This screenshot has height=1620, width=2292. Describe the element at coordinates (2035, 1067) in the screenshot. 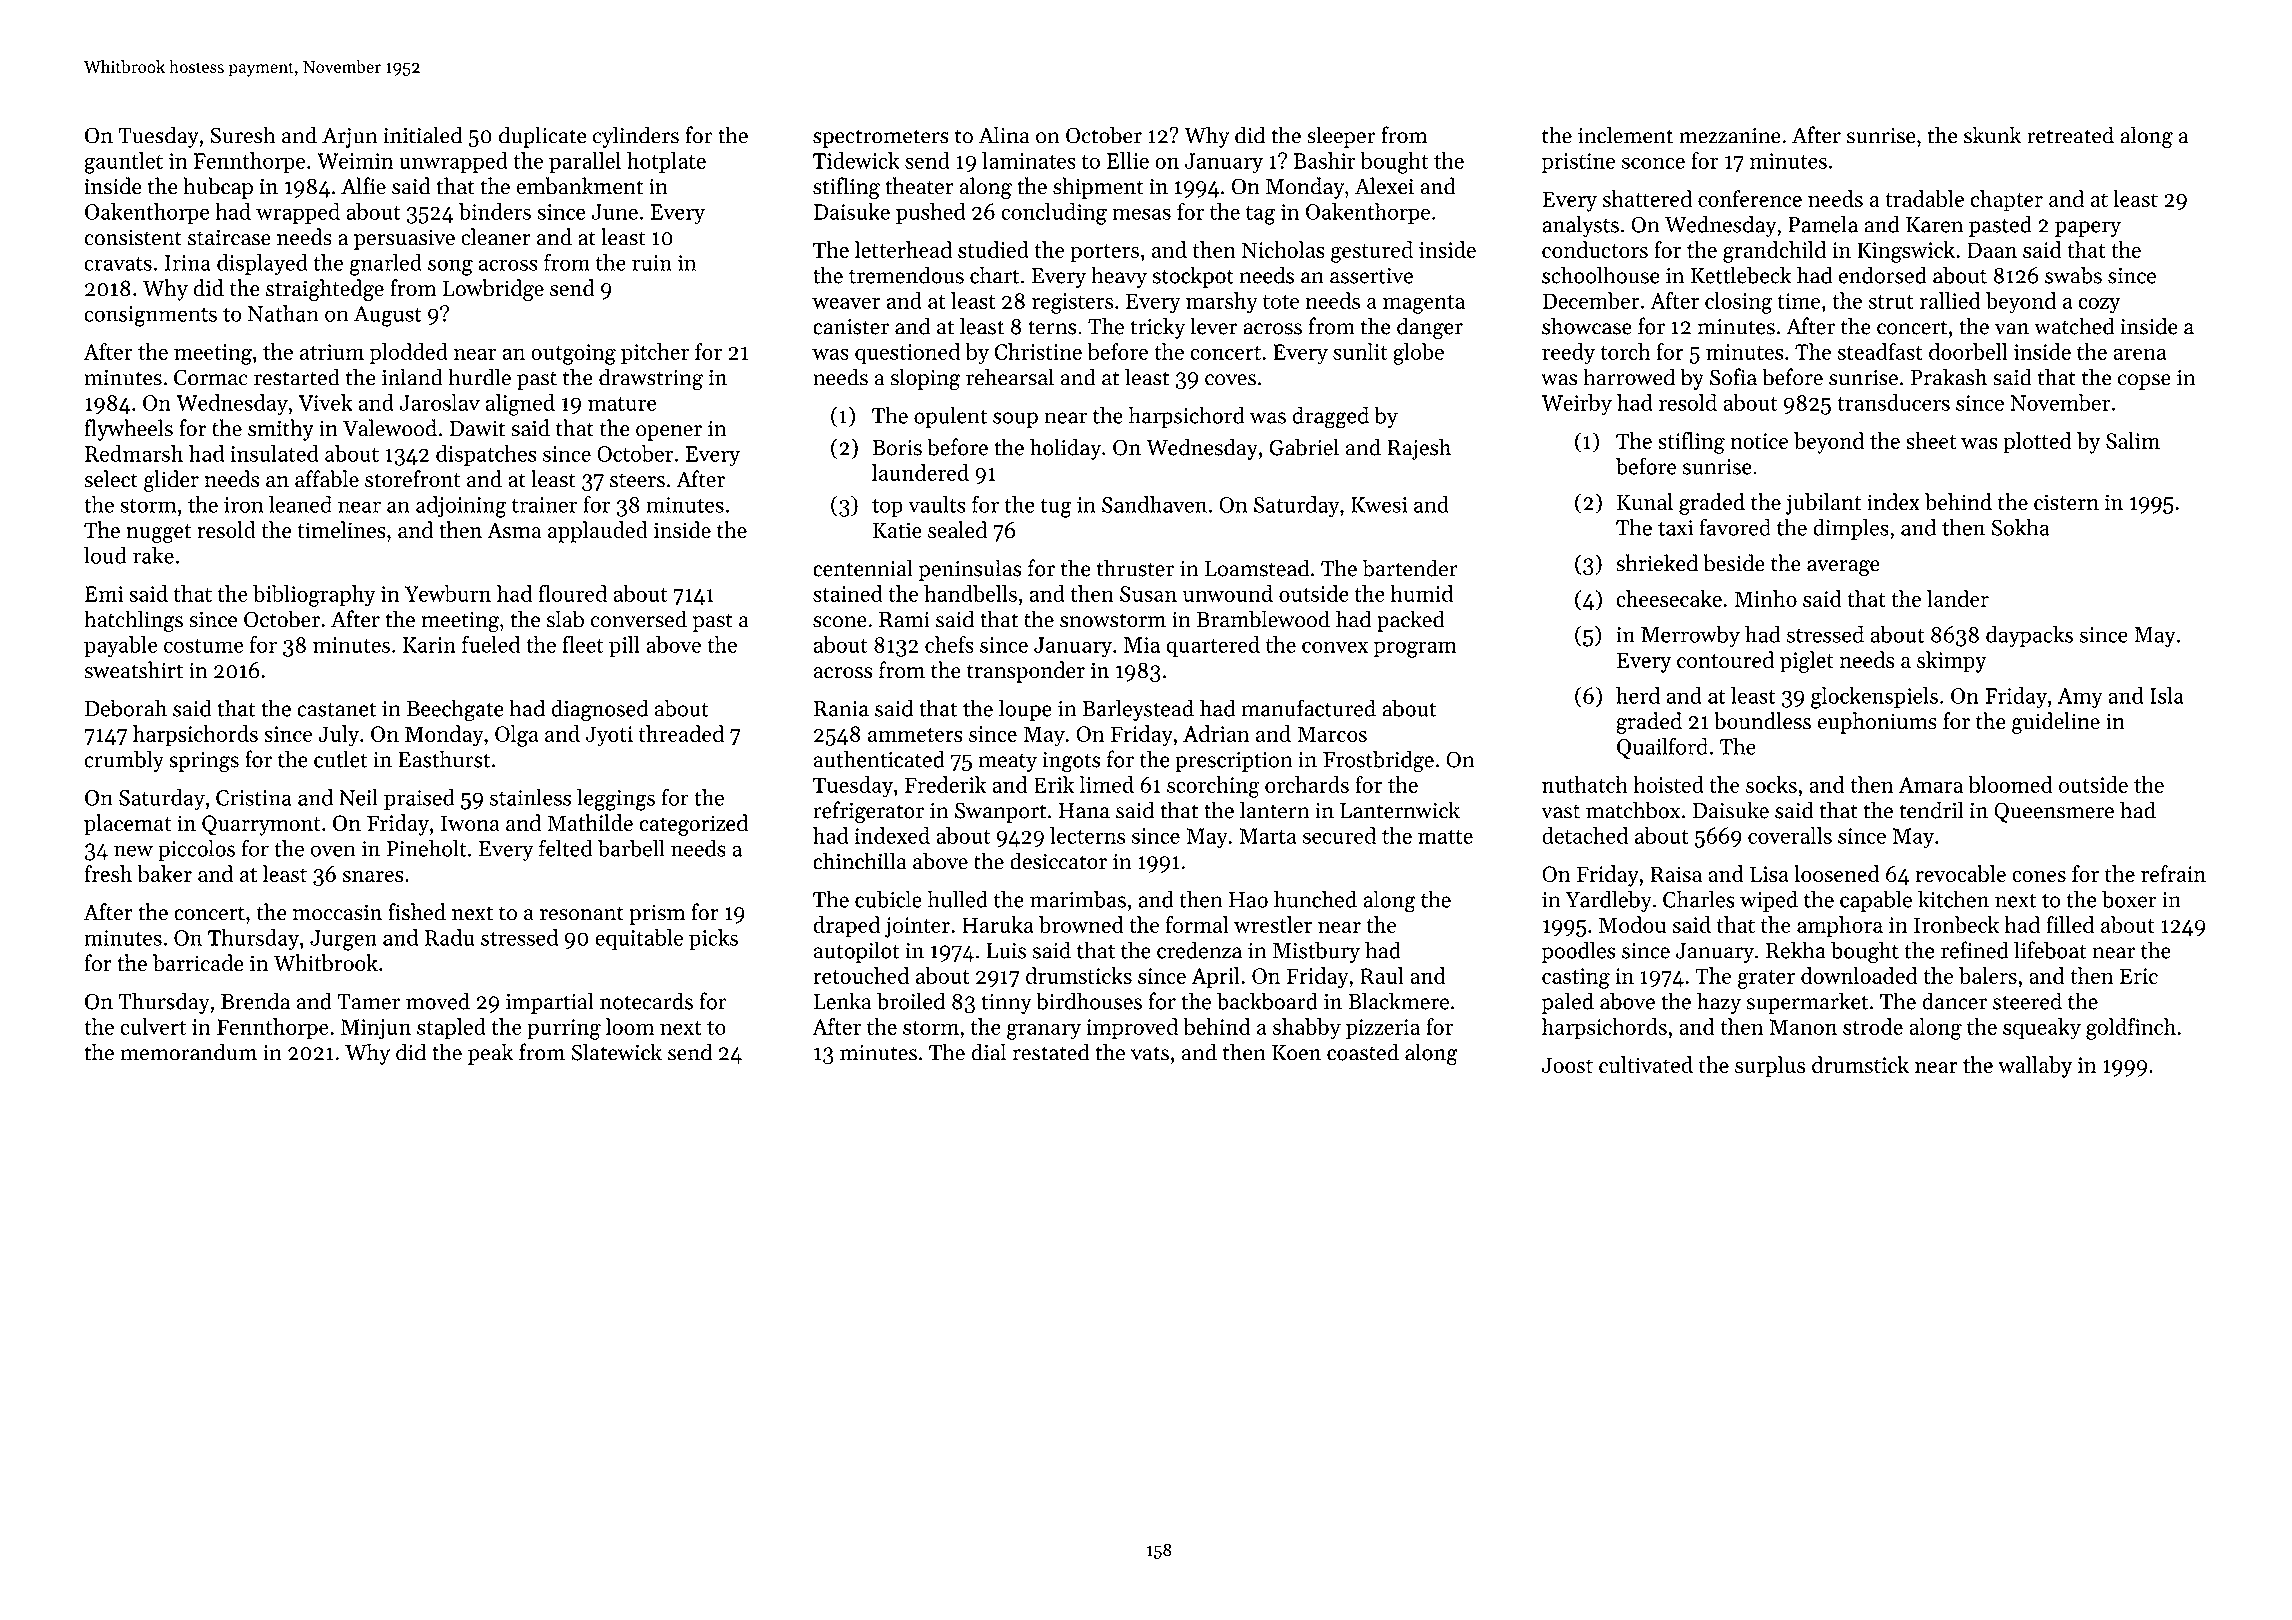

I see `wallaby` at that location.
